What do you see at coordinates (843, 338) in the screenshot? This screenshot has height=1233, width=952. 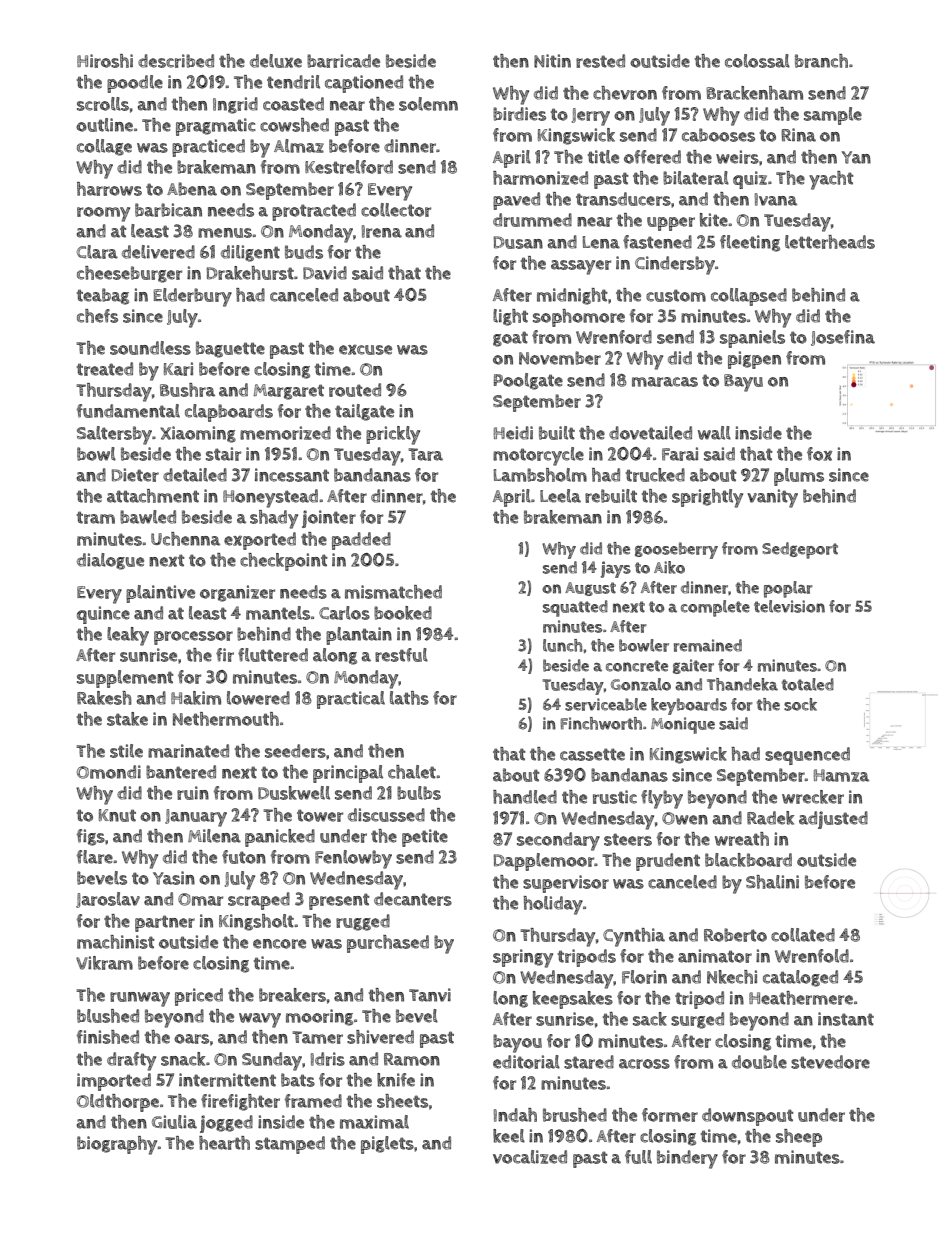 I see `Josefina` at bounding box center [843, 338].
